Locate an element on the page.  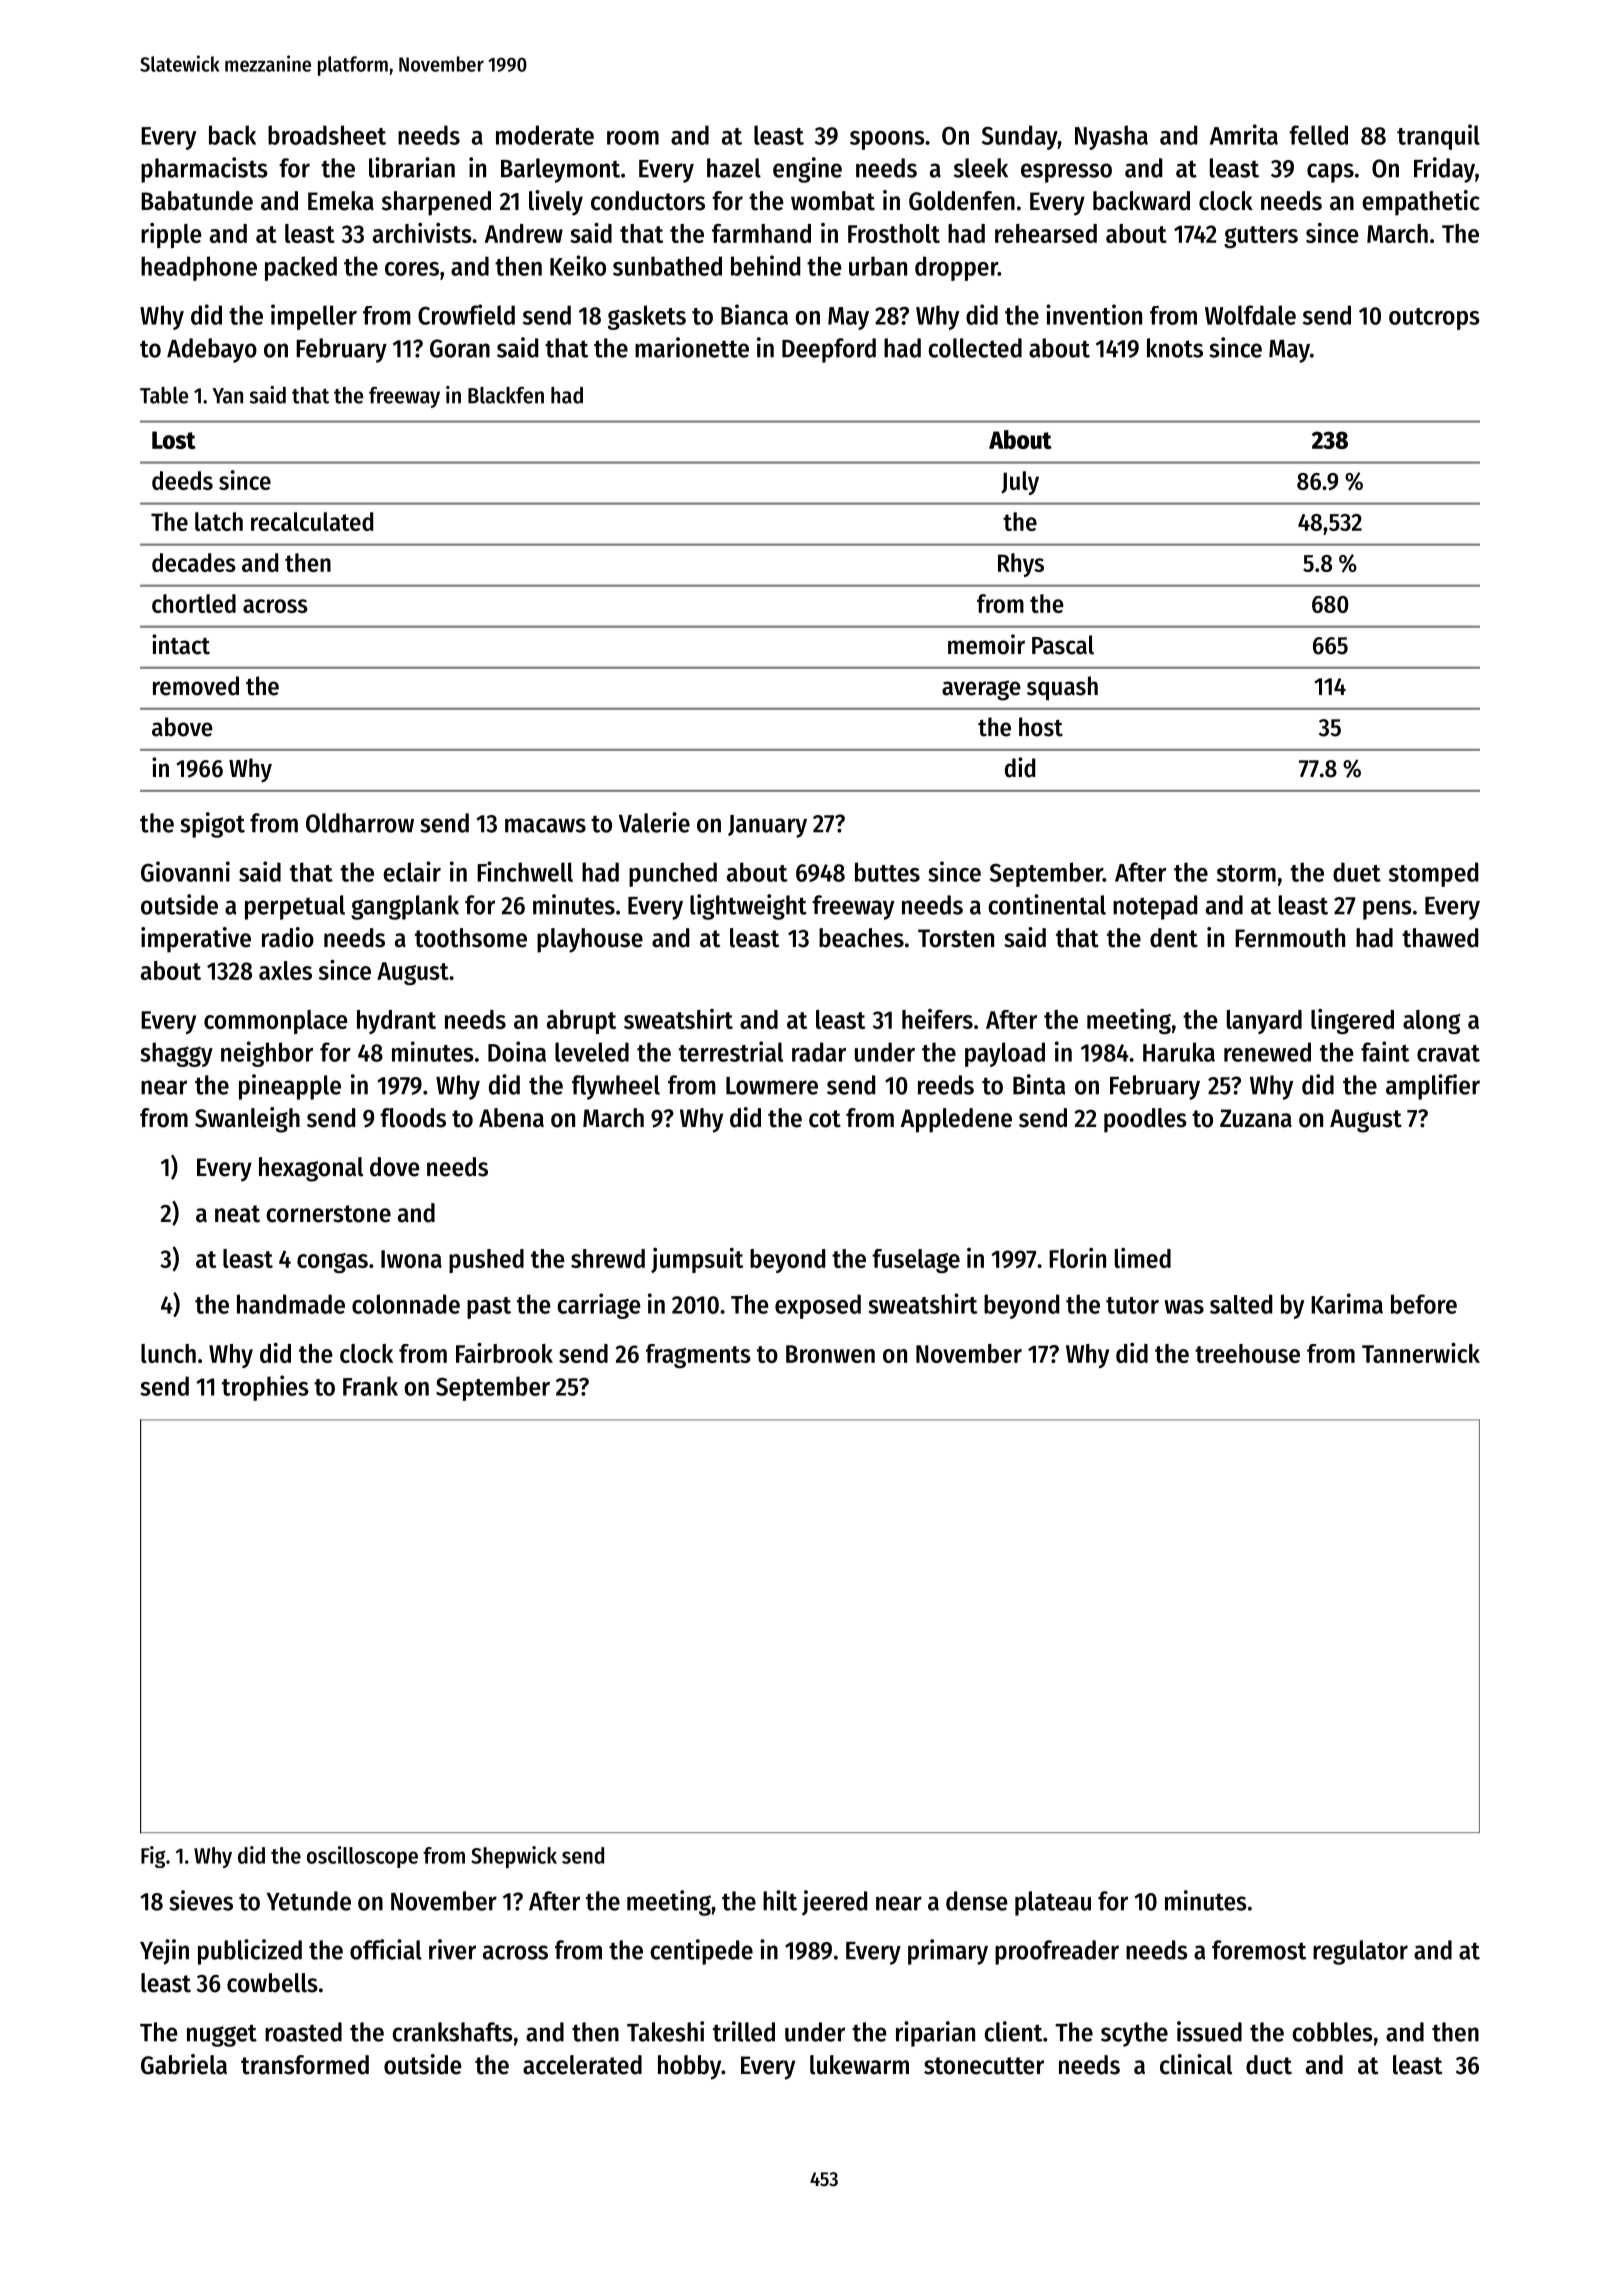
amplifier is located at coordinates (1433, 1087).
